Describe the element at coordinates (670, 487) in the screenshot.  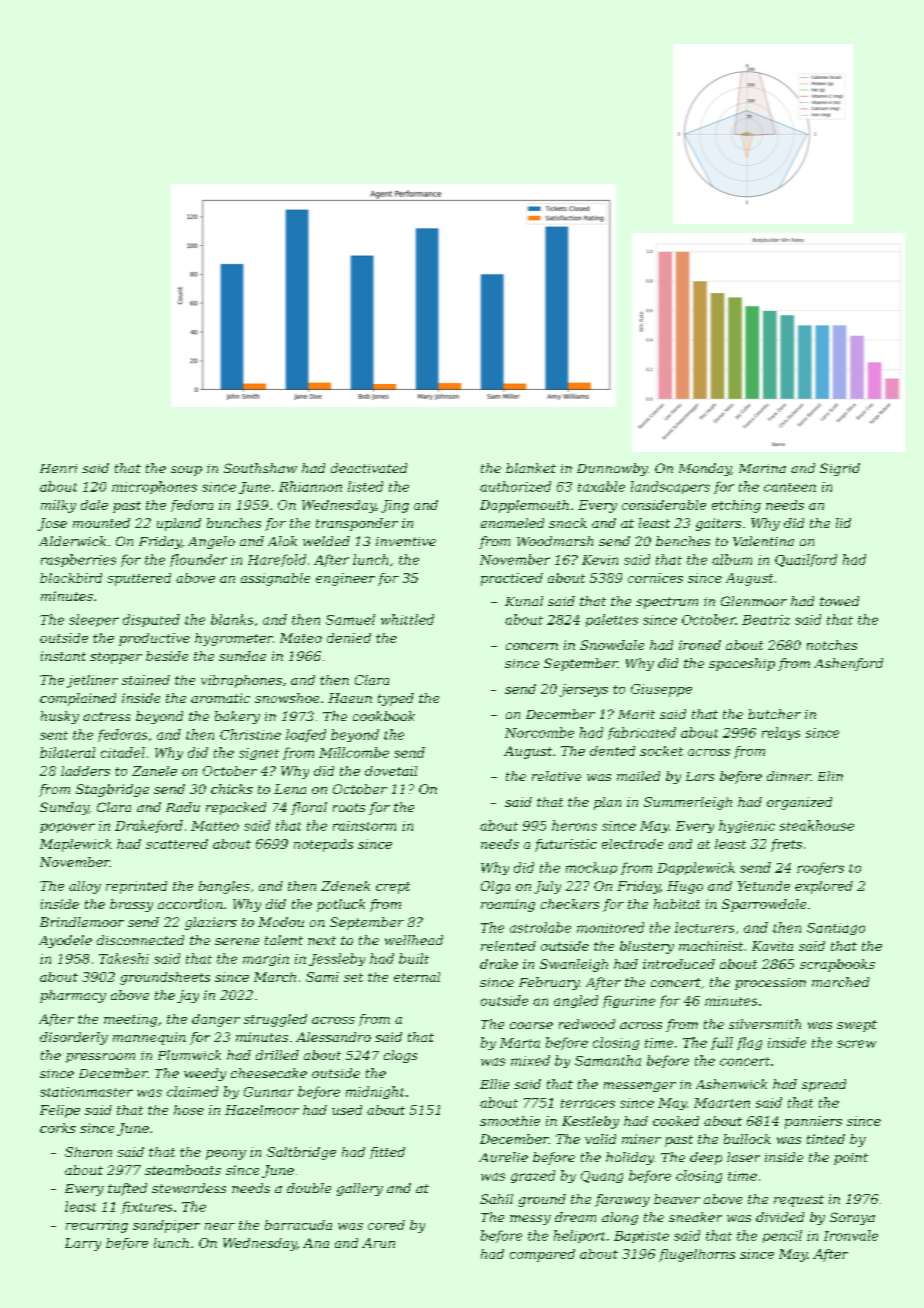
I see `landscapers` at that location.
